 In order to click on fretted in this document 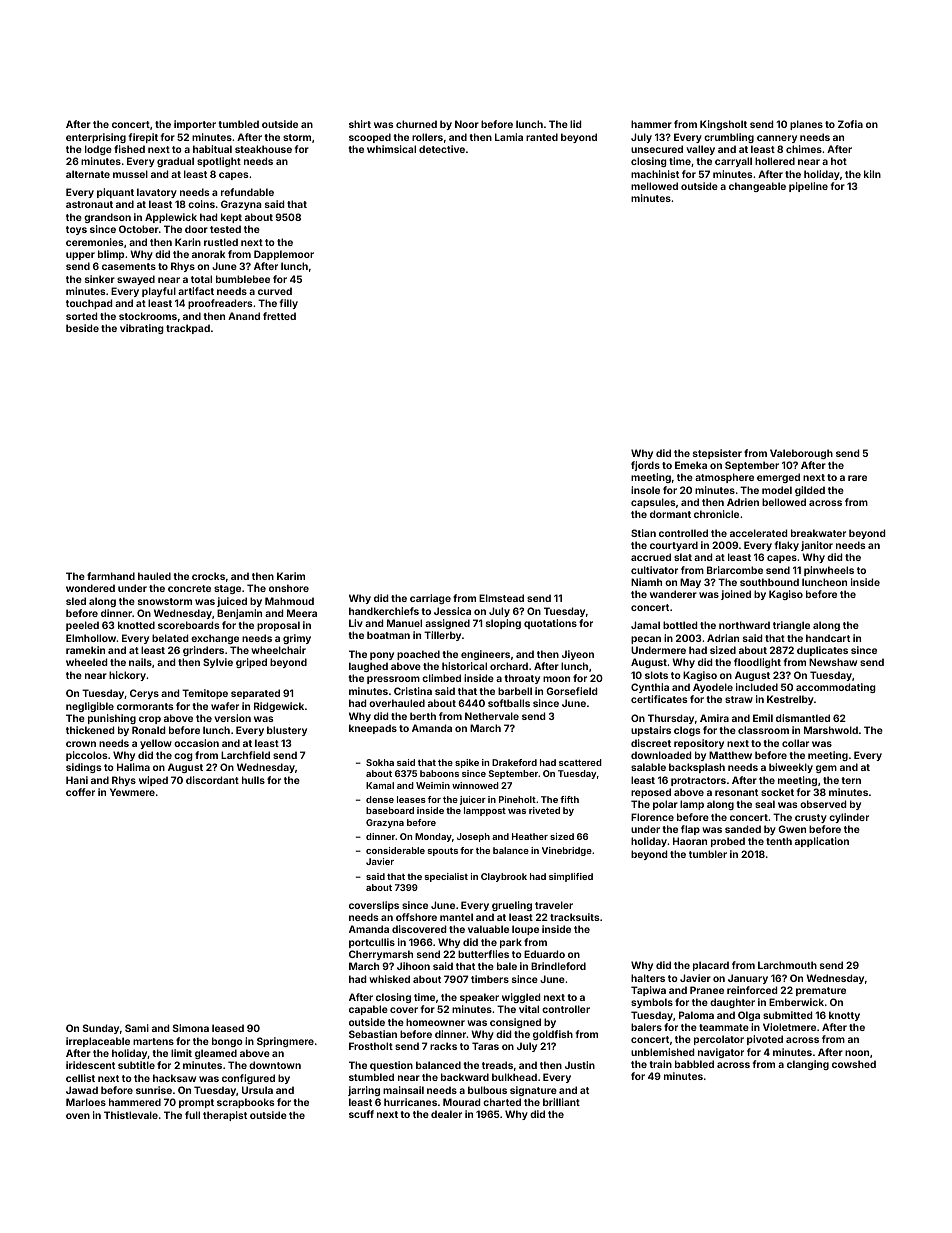, I will do `click(279, 316)`.
